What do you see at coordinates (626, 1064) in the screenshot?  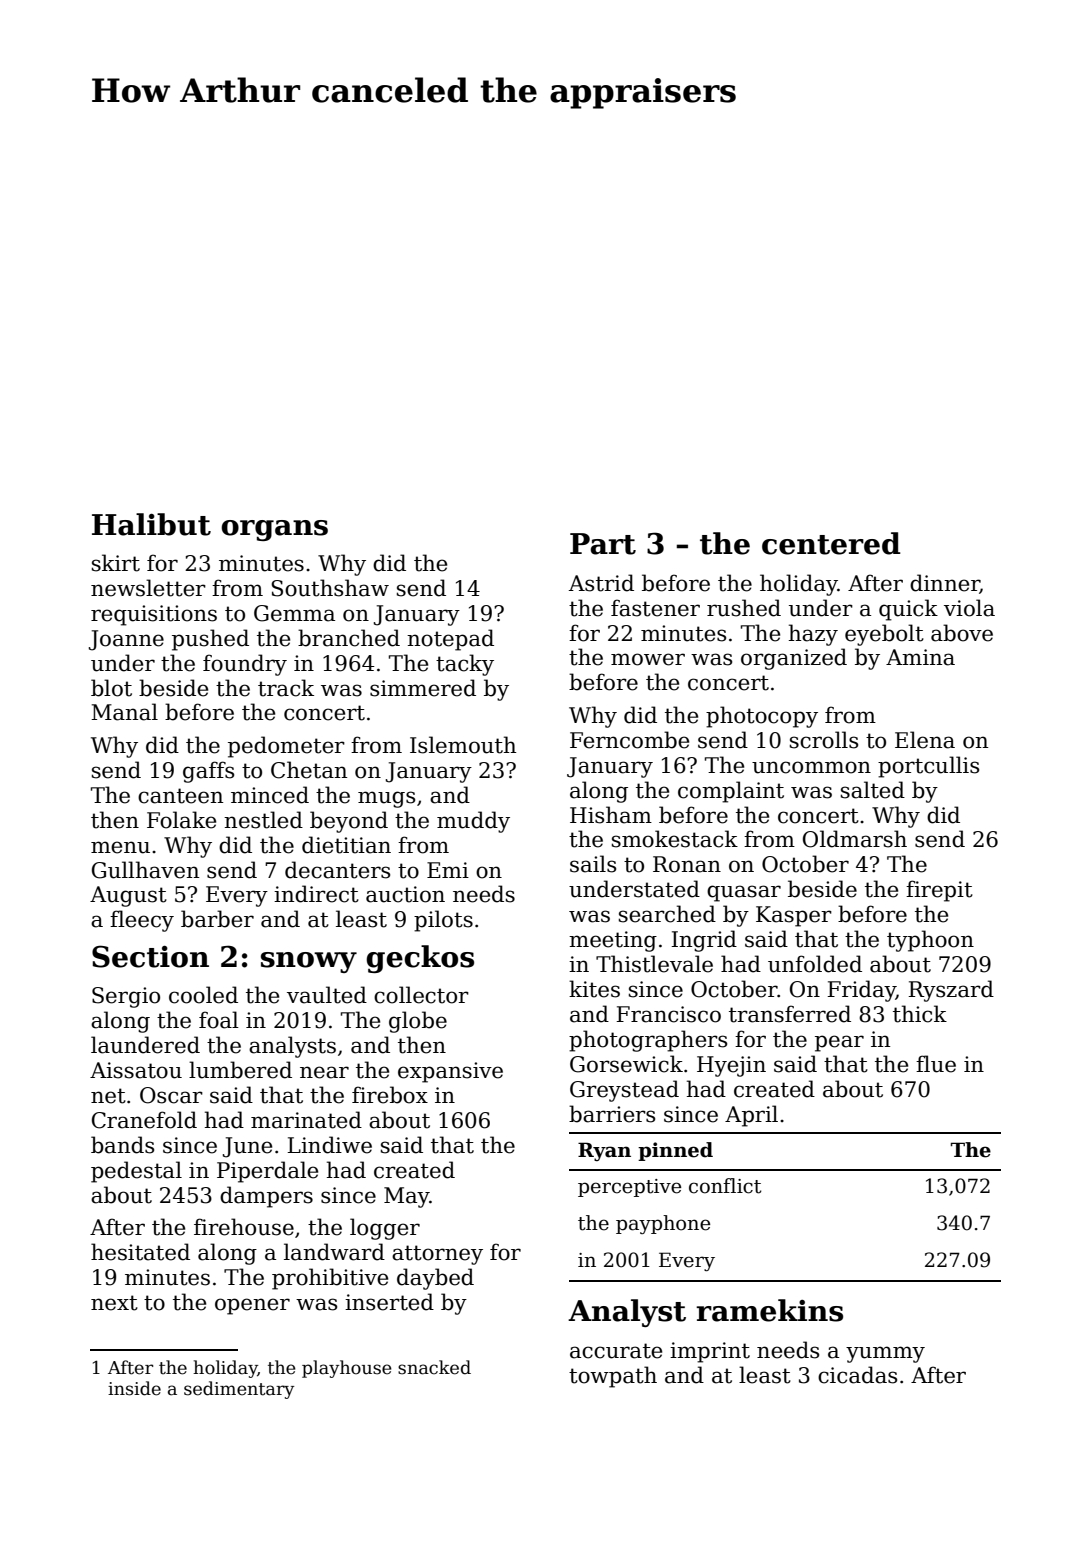 I see `Gorsewick` at bounding box center [626, 1064].
